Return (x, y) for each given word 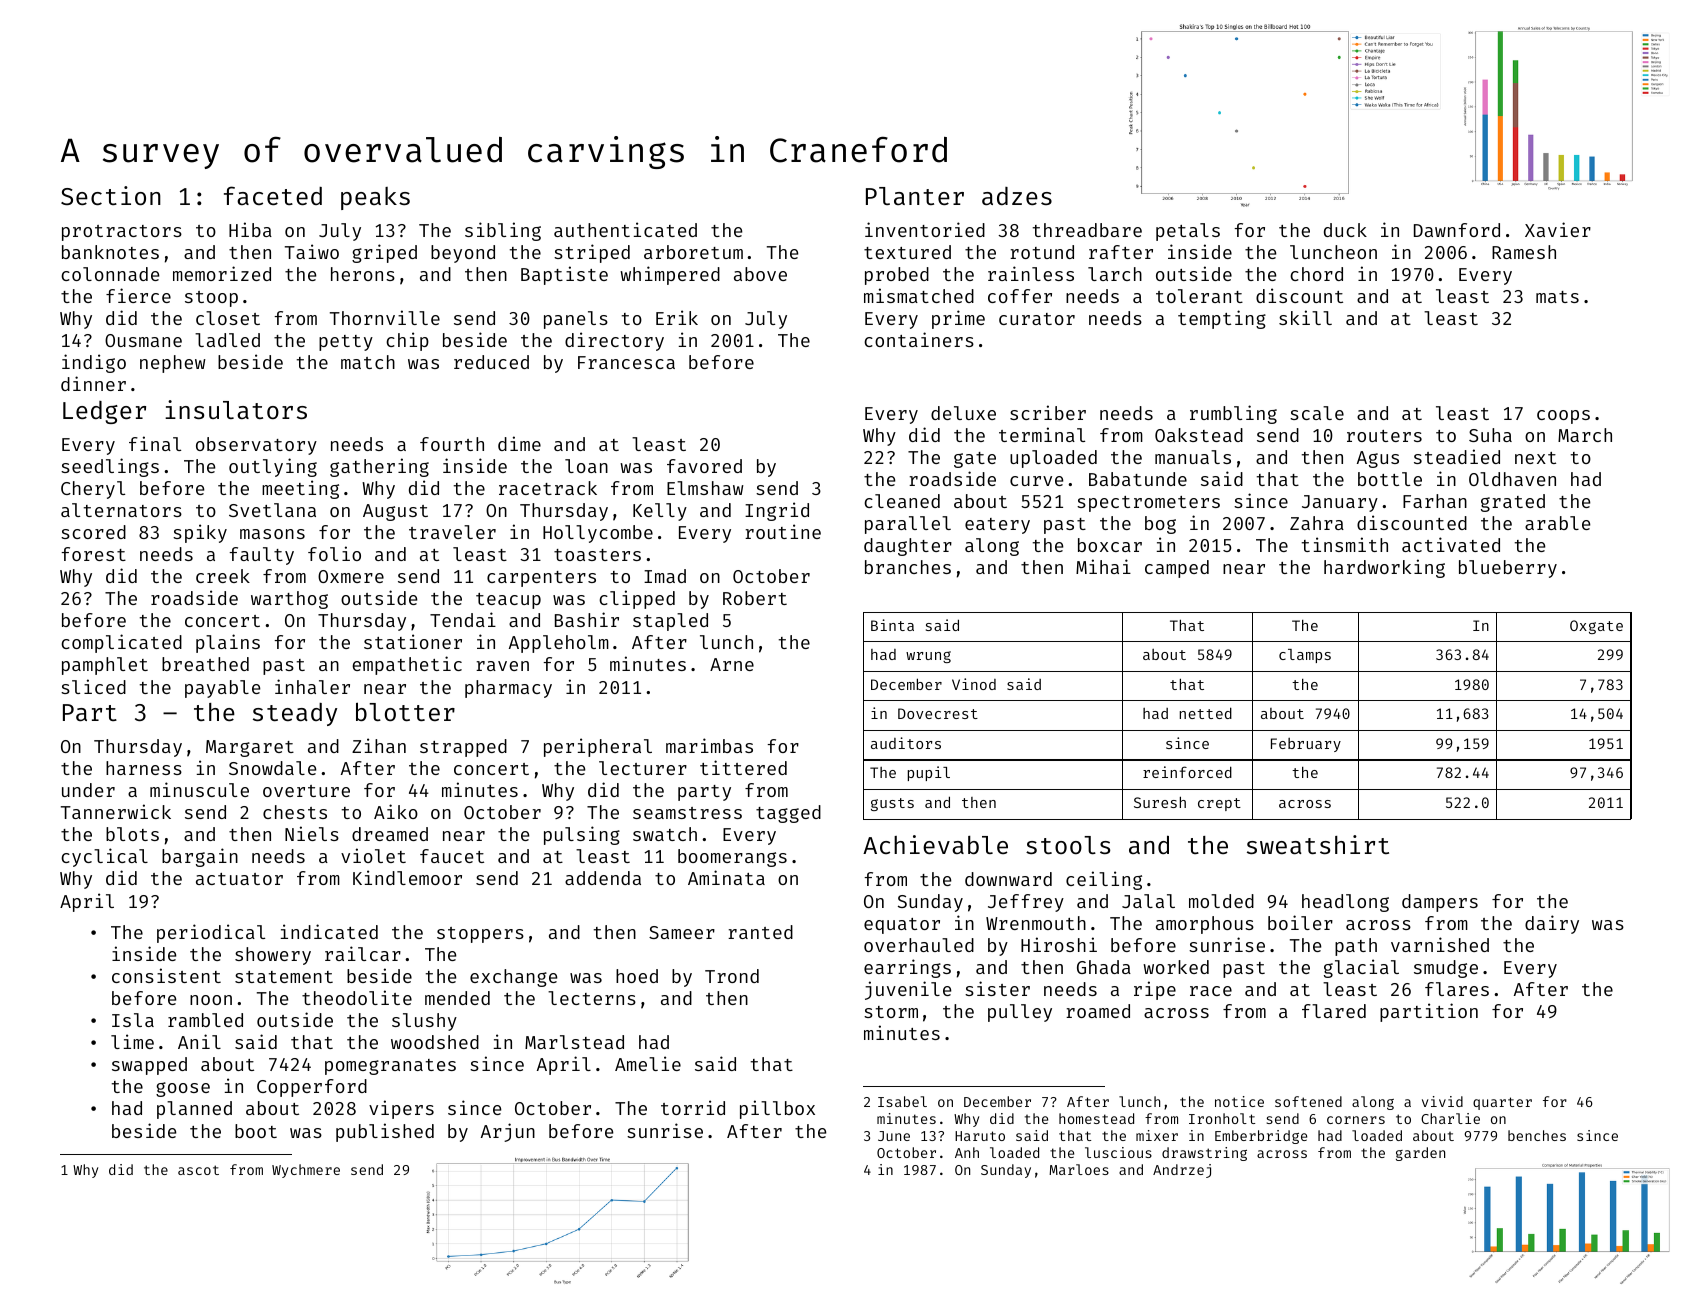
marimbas (709, 745)
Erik (677, 317)
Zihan (379, 745)
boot (256, 1131)
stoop (211, 299)
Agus (1378, 459)
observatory (256, 446)
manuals (1193, 457)
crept (1219, 804)
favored (704, 466)
